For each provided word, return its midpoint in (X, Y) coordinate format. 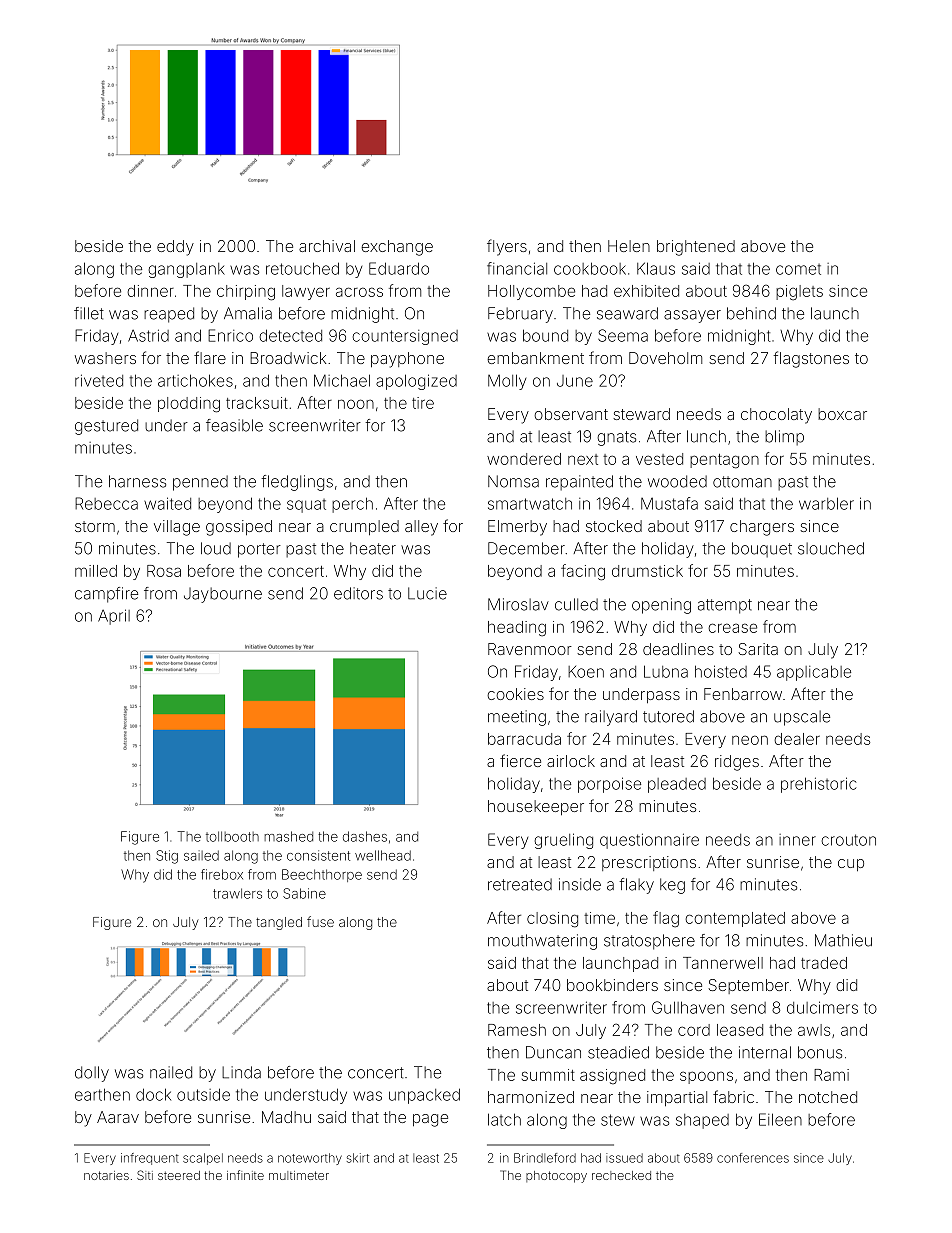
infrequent (150, 1159)
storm (95, 526)
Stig (167, 857)
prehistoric (818, 785)
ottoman (742, 482)
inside (580, 884)
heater (373, 548)
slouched (831, 548)
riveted (99, 380)
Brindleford (545, 1158)
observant (571, 414)
